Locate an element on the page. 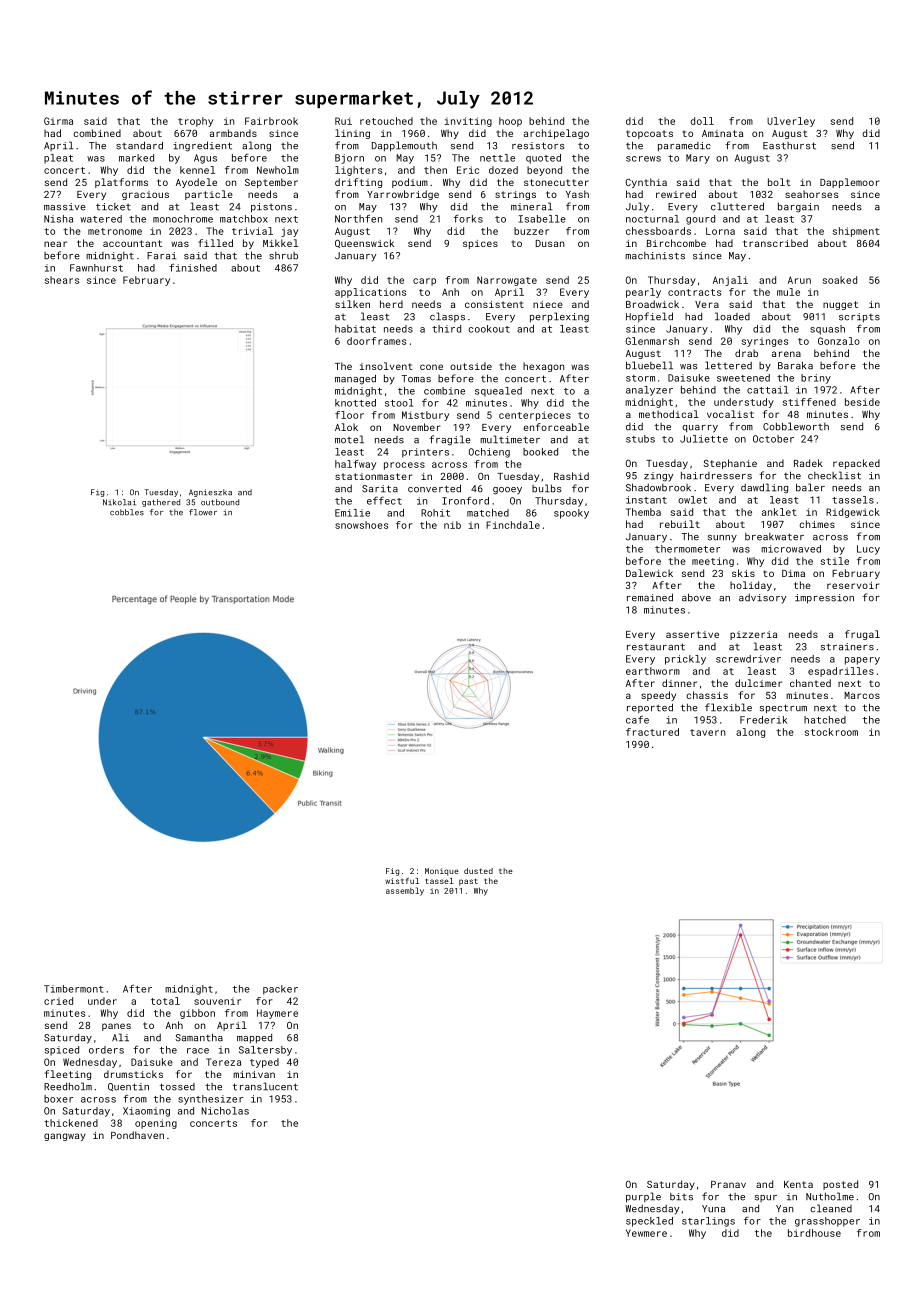  vocalist is located at coordinates (730, 414).
